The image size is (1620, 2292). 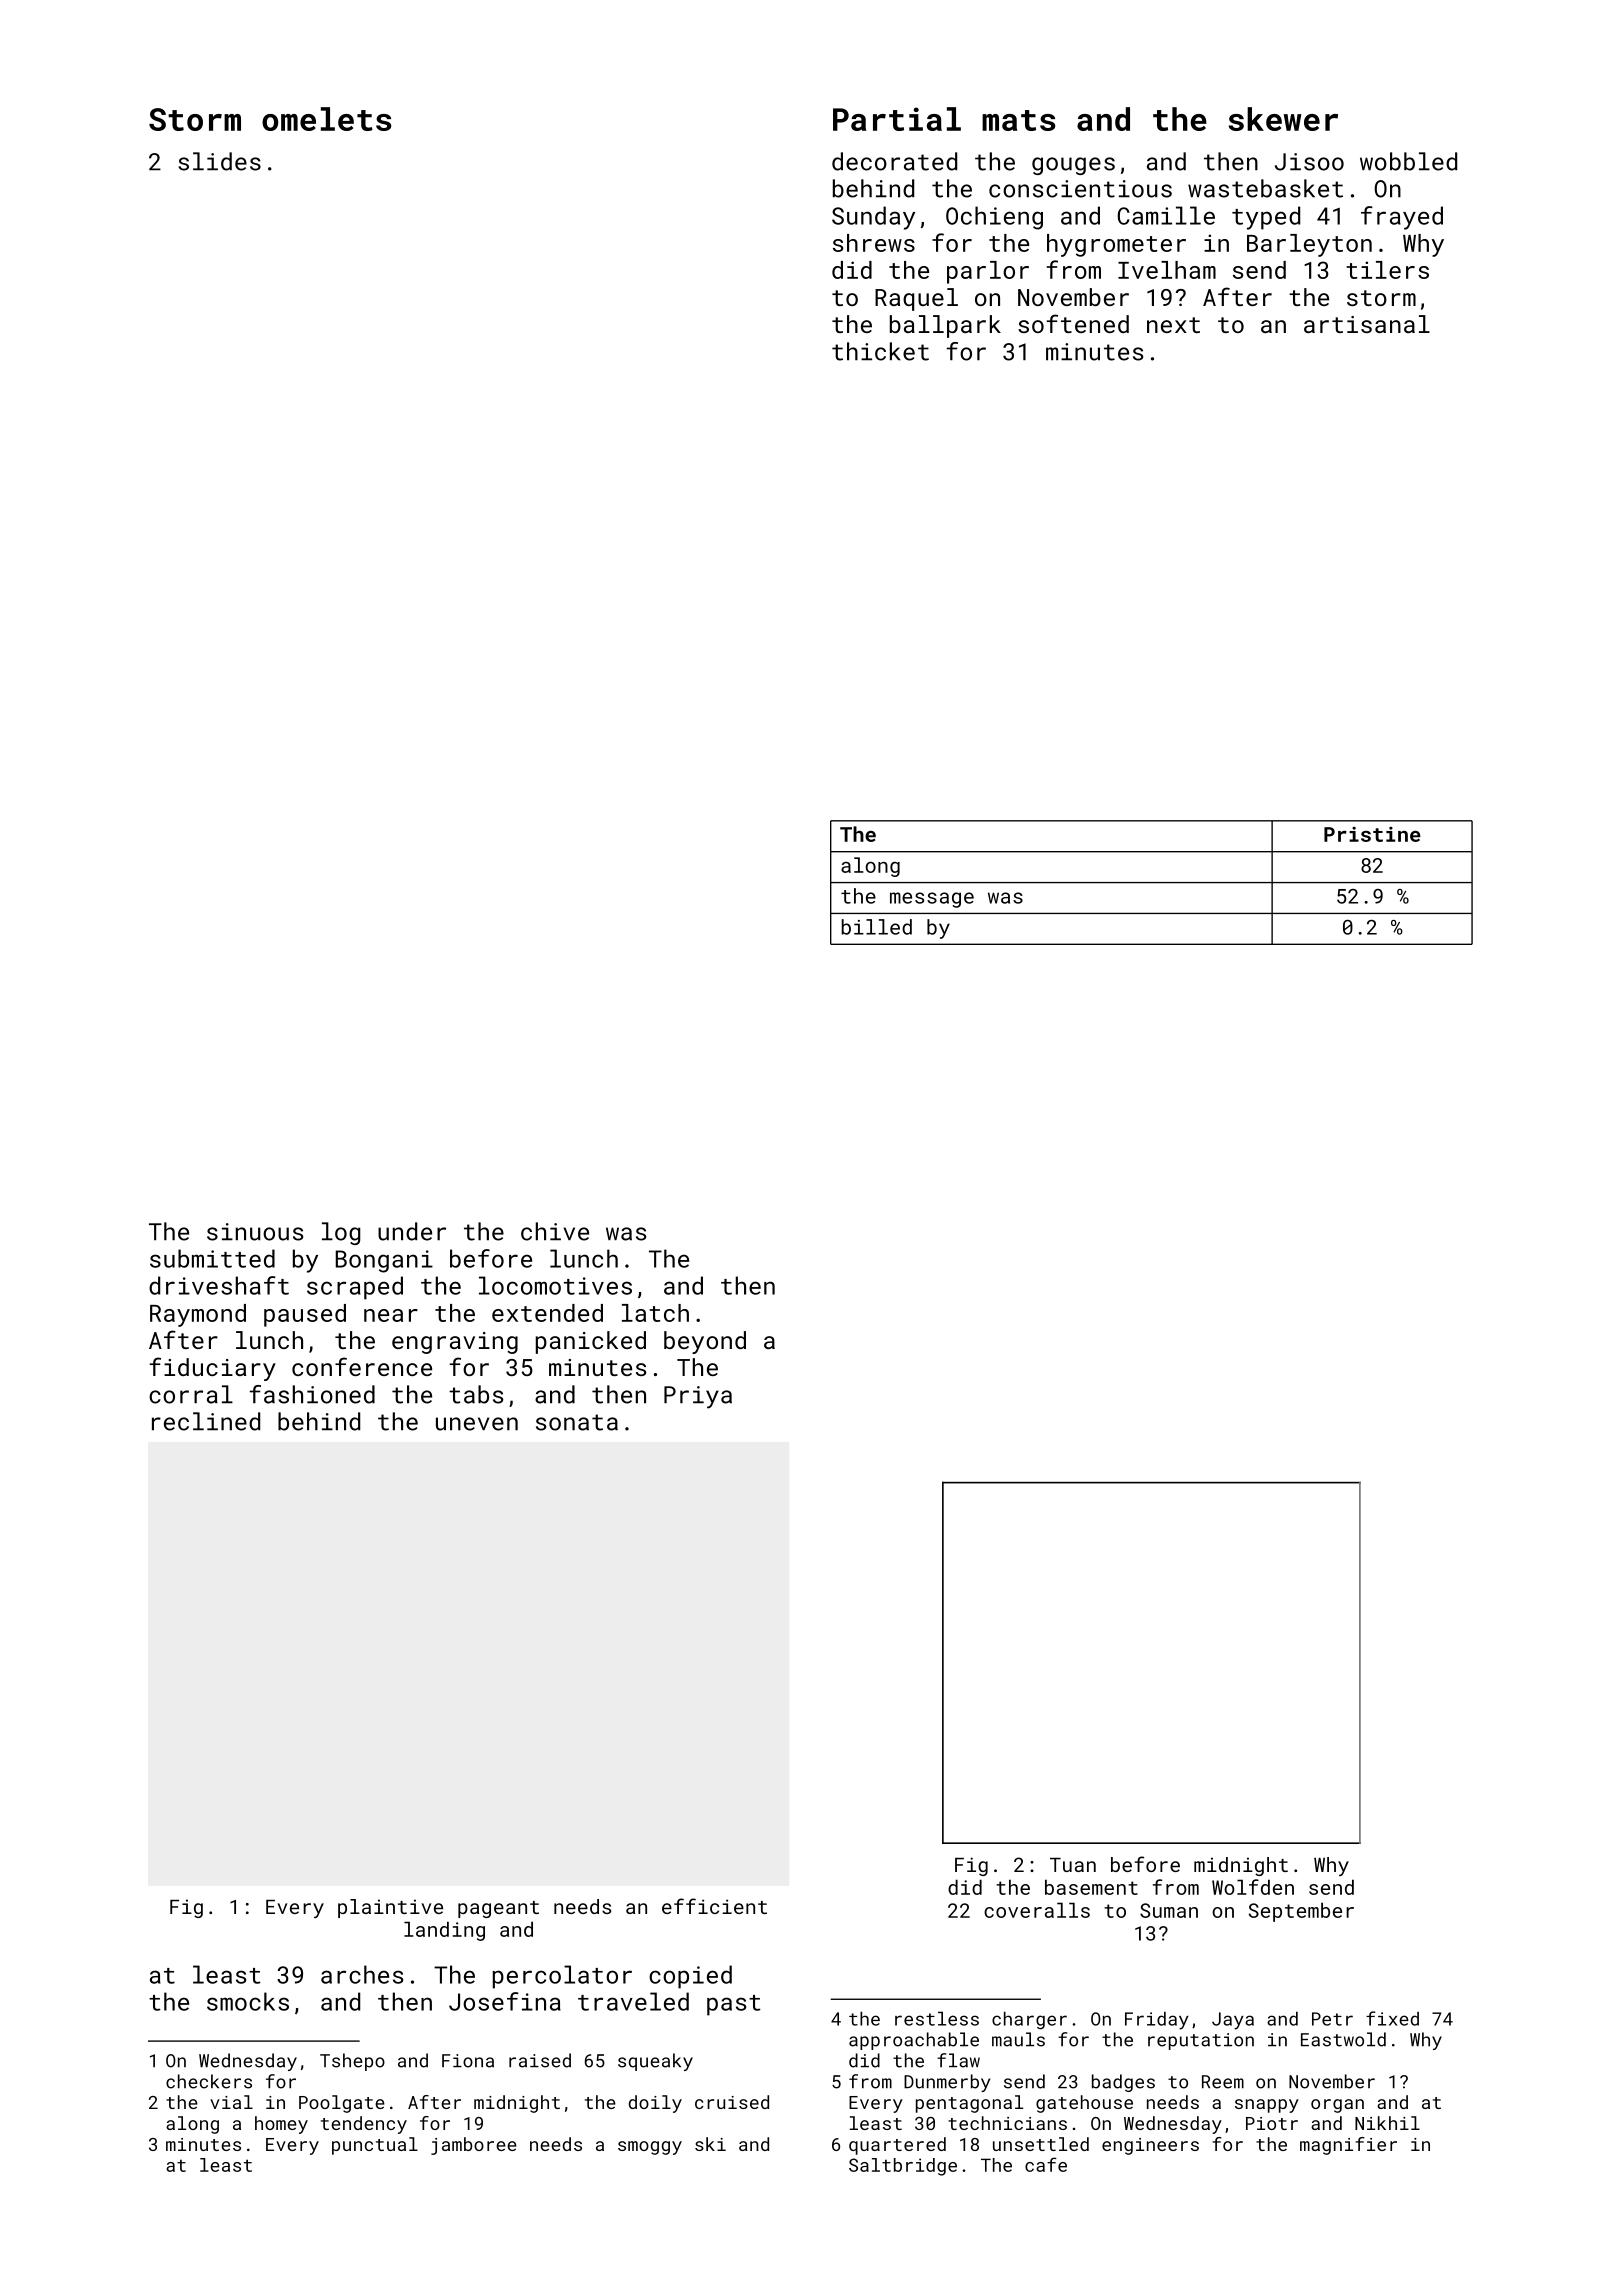 I want to click on quartered, so click(x=897, y=2146).
